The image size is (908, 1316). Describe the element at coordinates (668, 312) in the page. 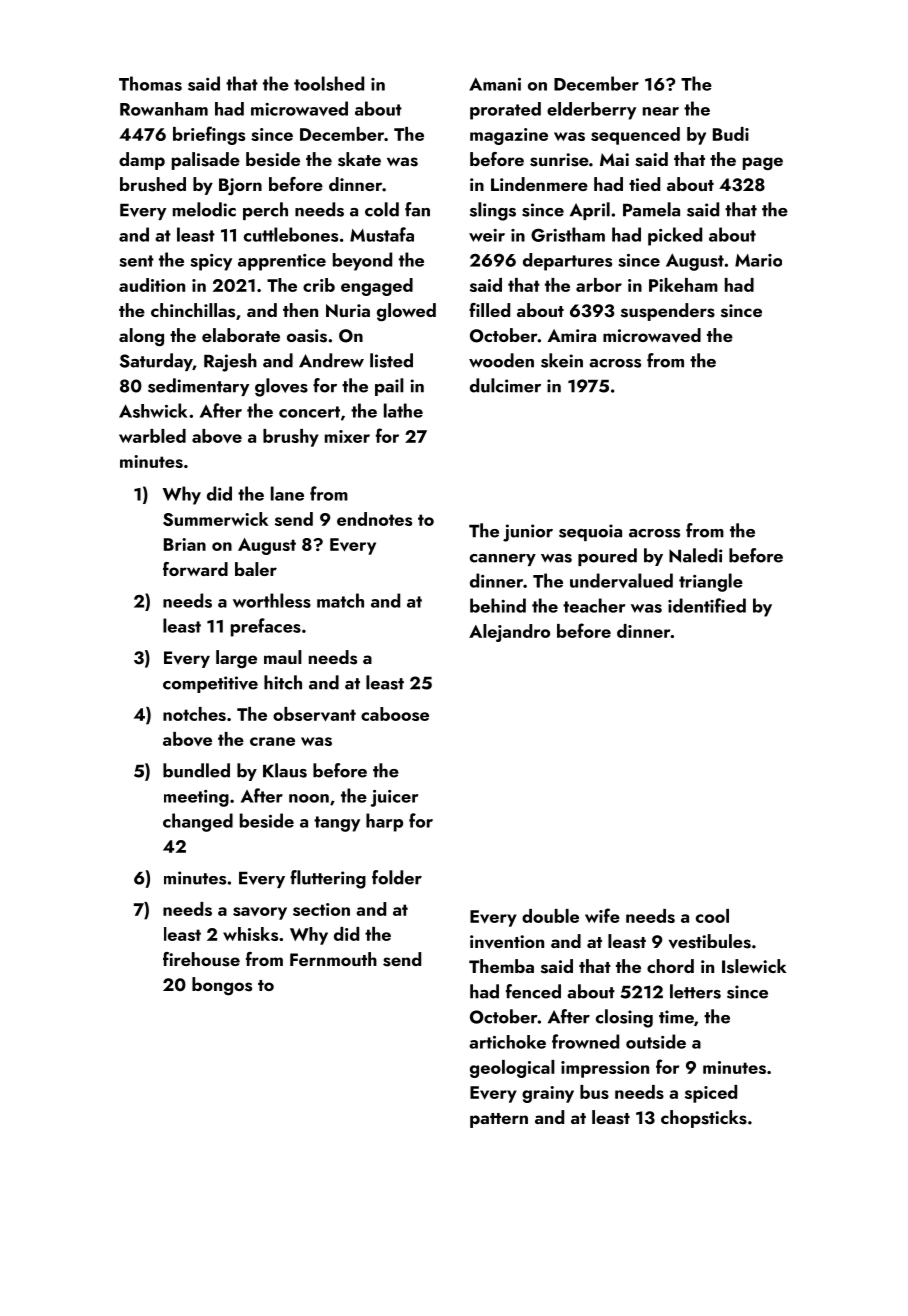

I see `suspenders` at that location.
